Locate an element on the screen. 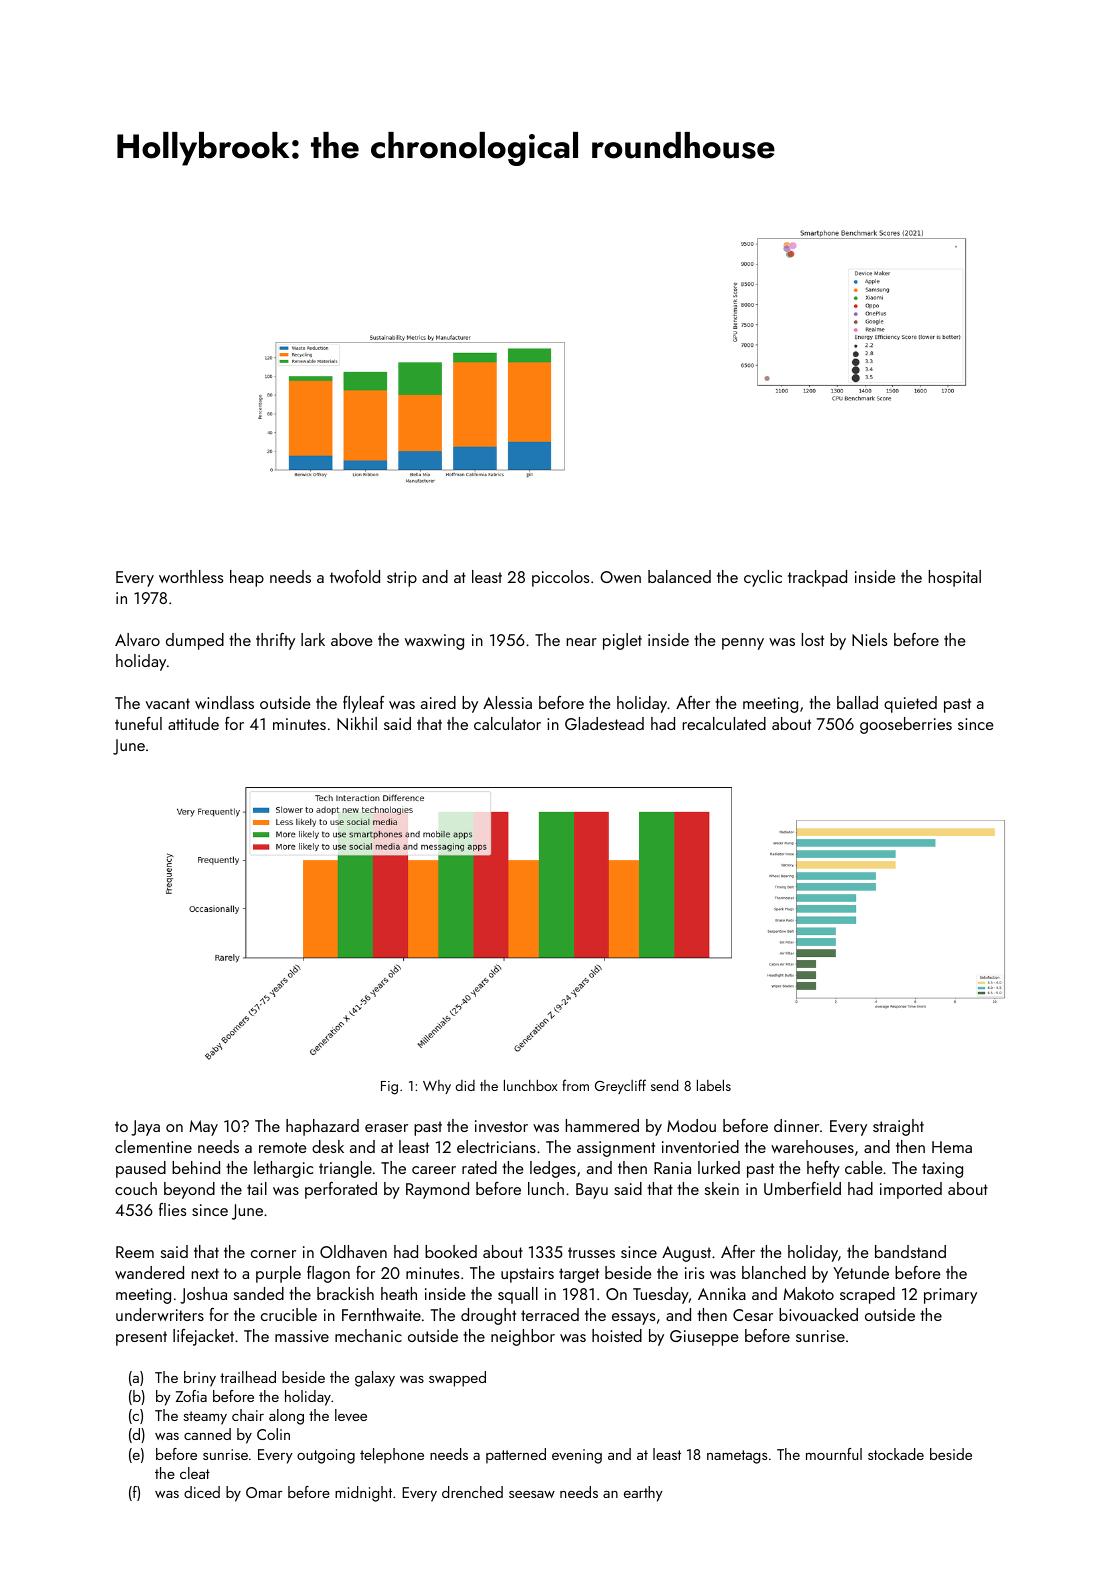 The height and width of the screenshot is (1571, 1111). cleat is located at coordinates (195, 1473).
